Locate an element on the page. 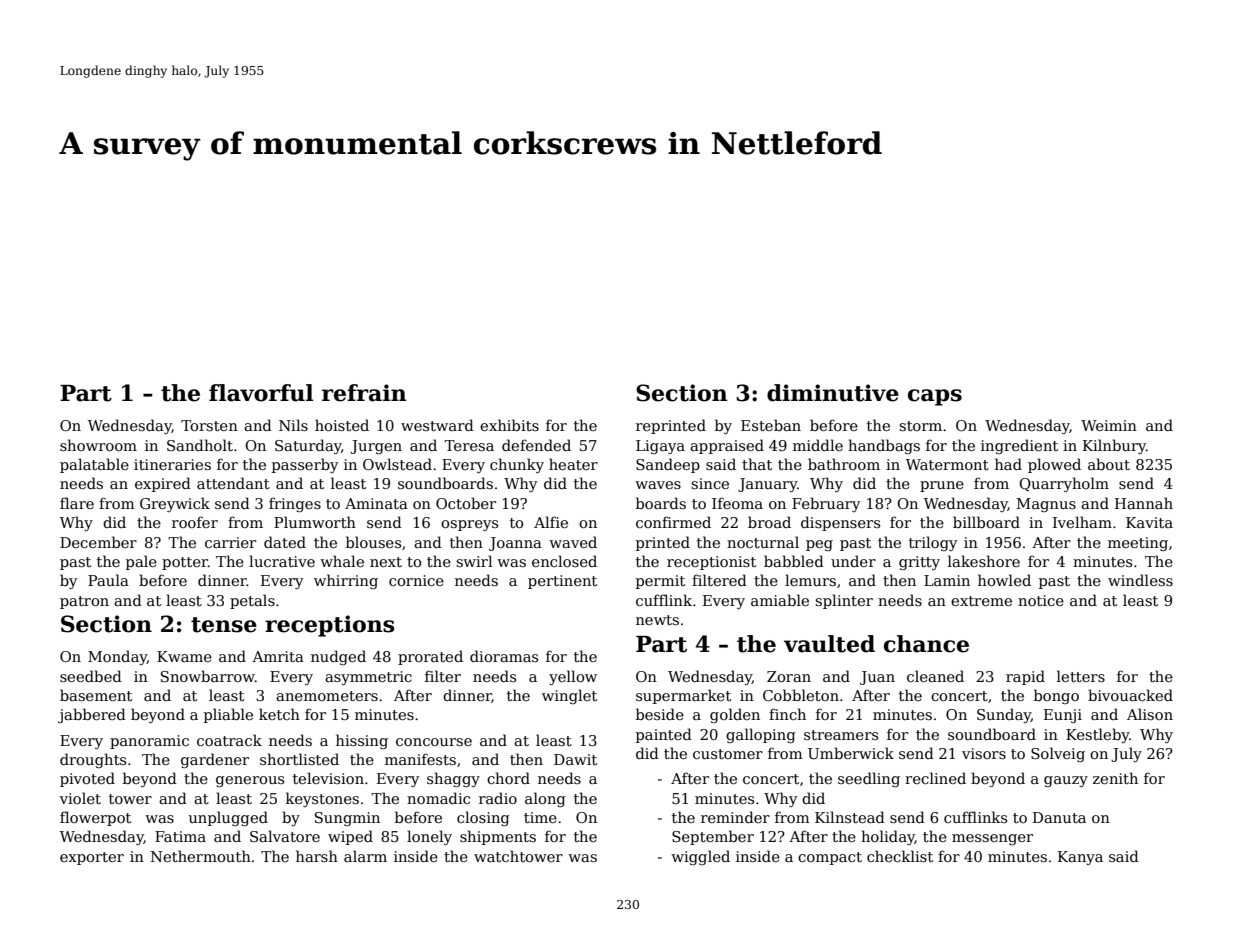 The height and width of the image is (952, 1233). shortlisted is located at coordinates (299, 759).
